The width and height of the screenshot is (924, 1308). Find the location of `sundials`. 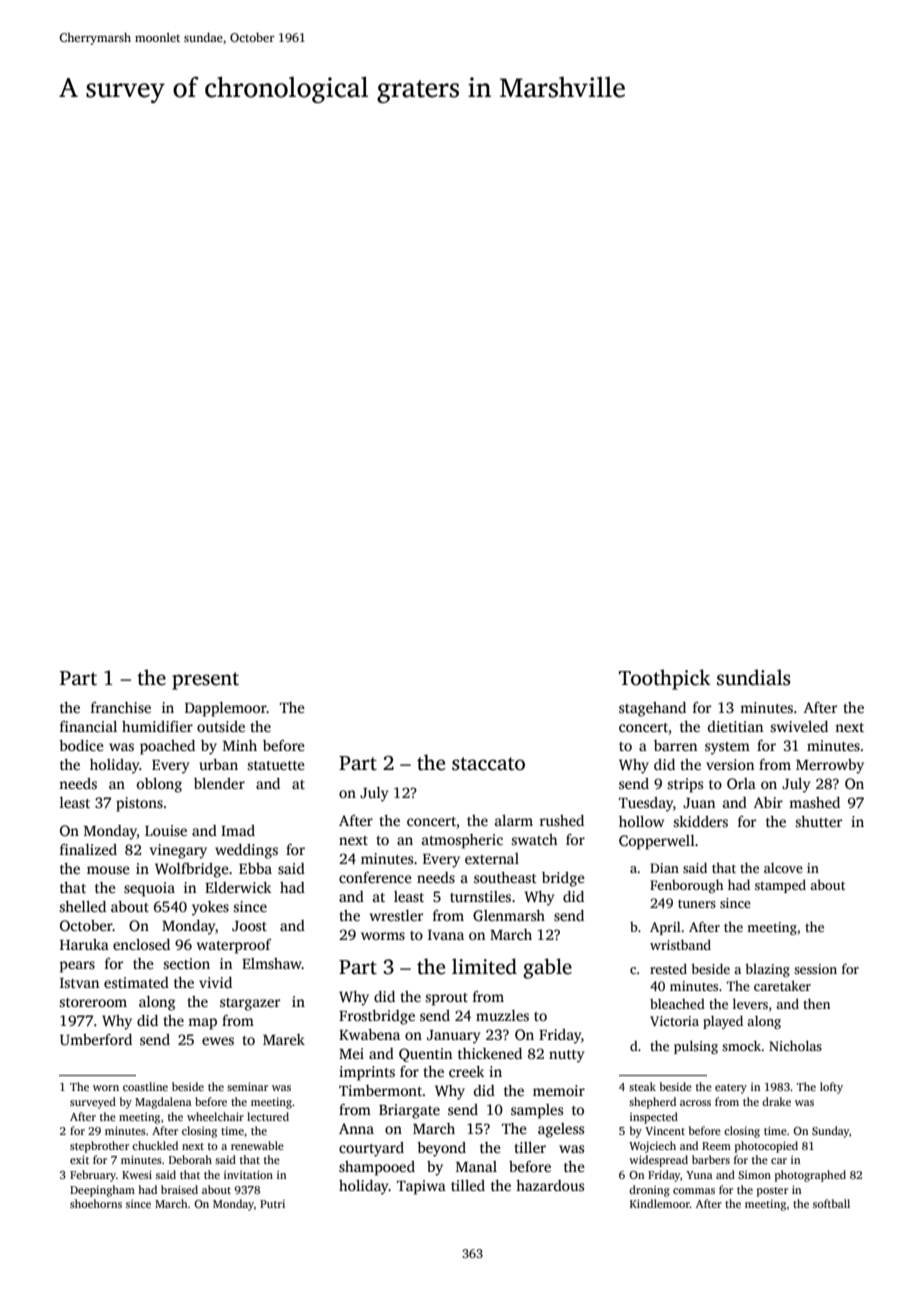

sundials is located at coordinates (754, 677).
